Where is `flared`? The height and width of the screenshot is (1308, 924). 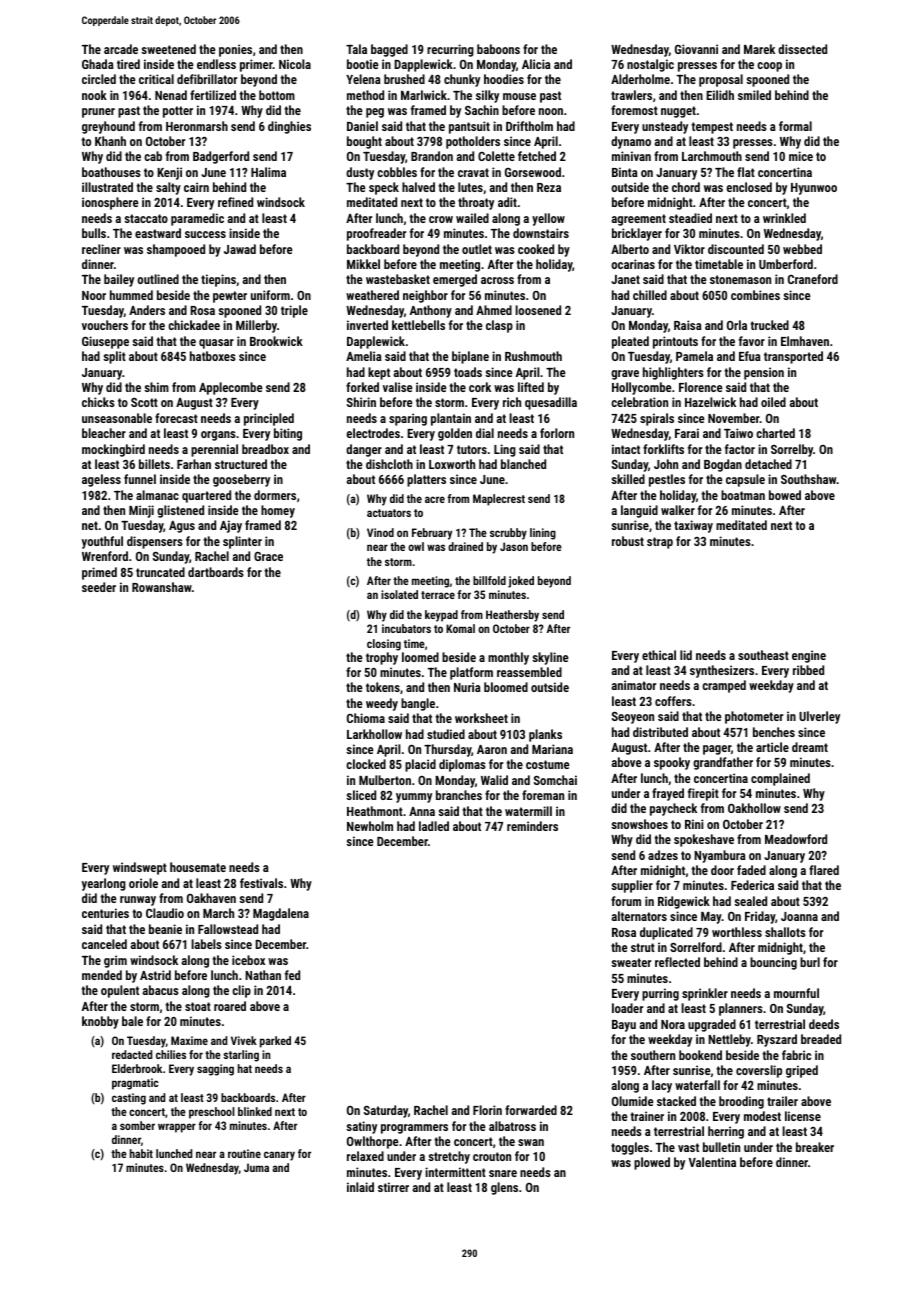 flared is located at coordinates (824, 870).
